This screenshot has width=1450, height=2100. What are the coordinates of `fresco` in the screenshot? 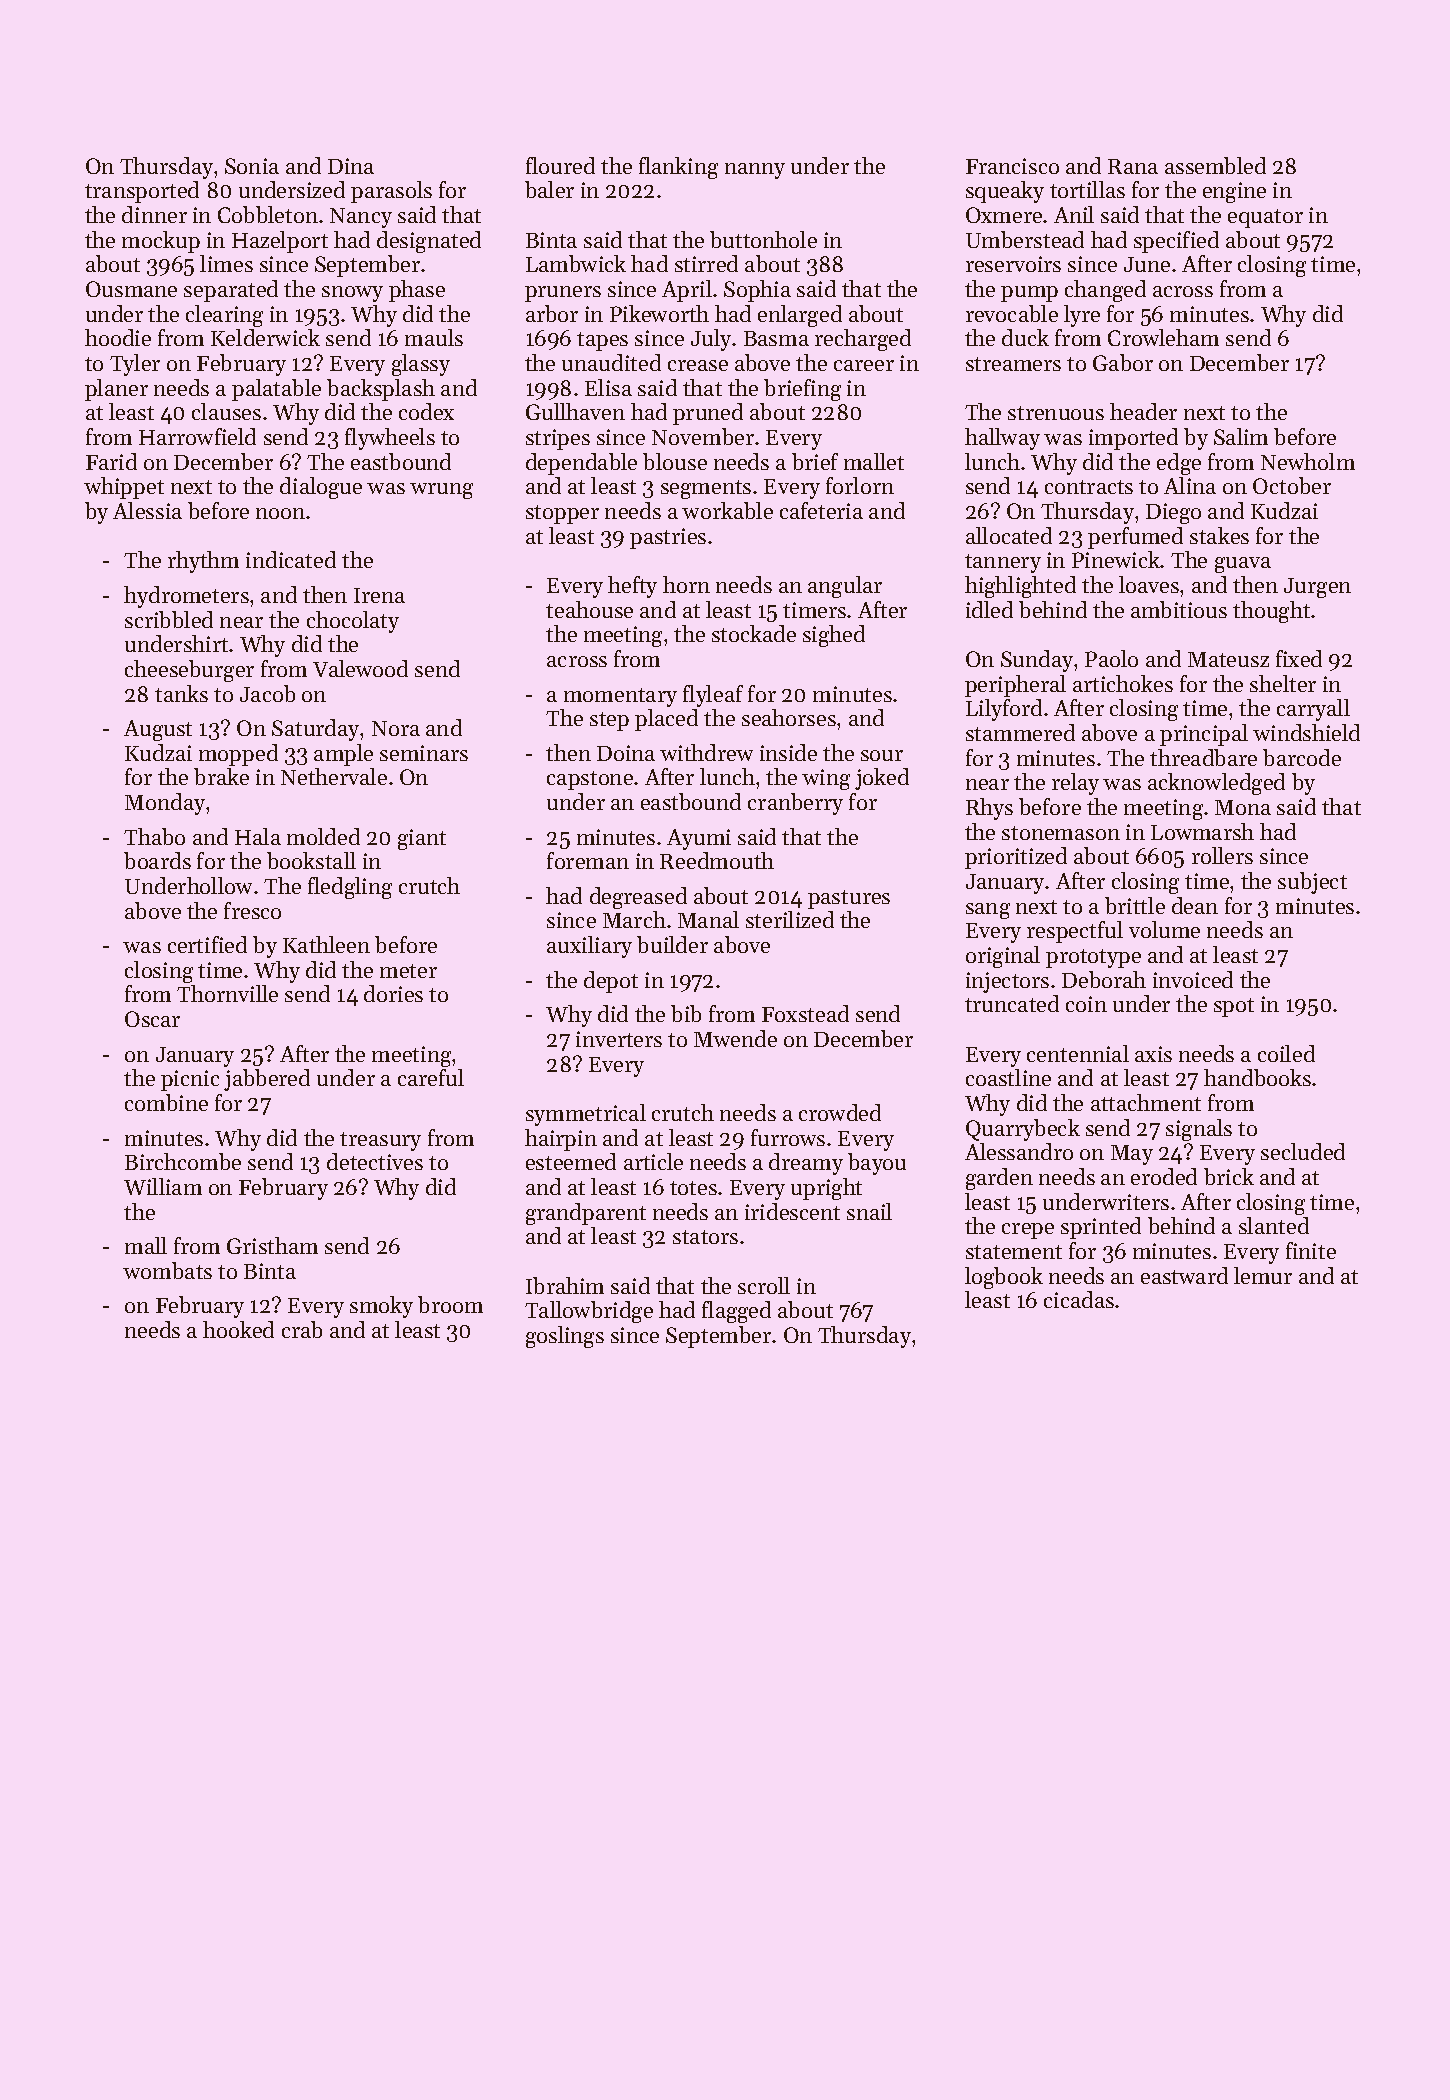 It's located at (252, 910).
